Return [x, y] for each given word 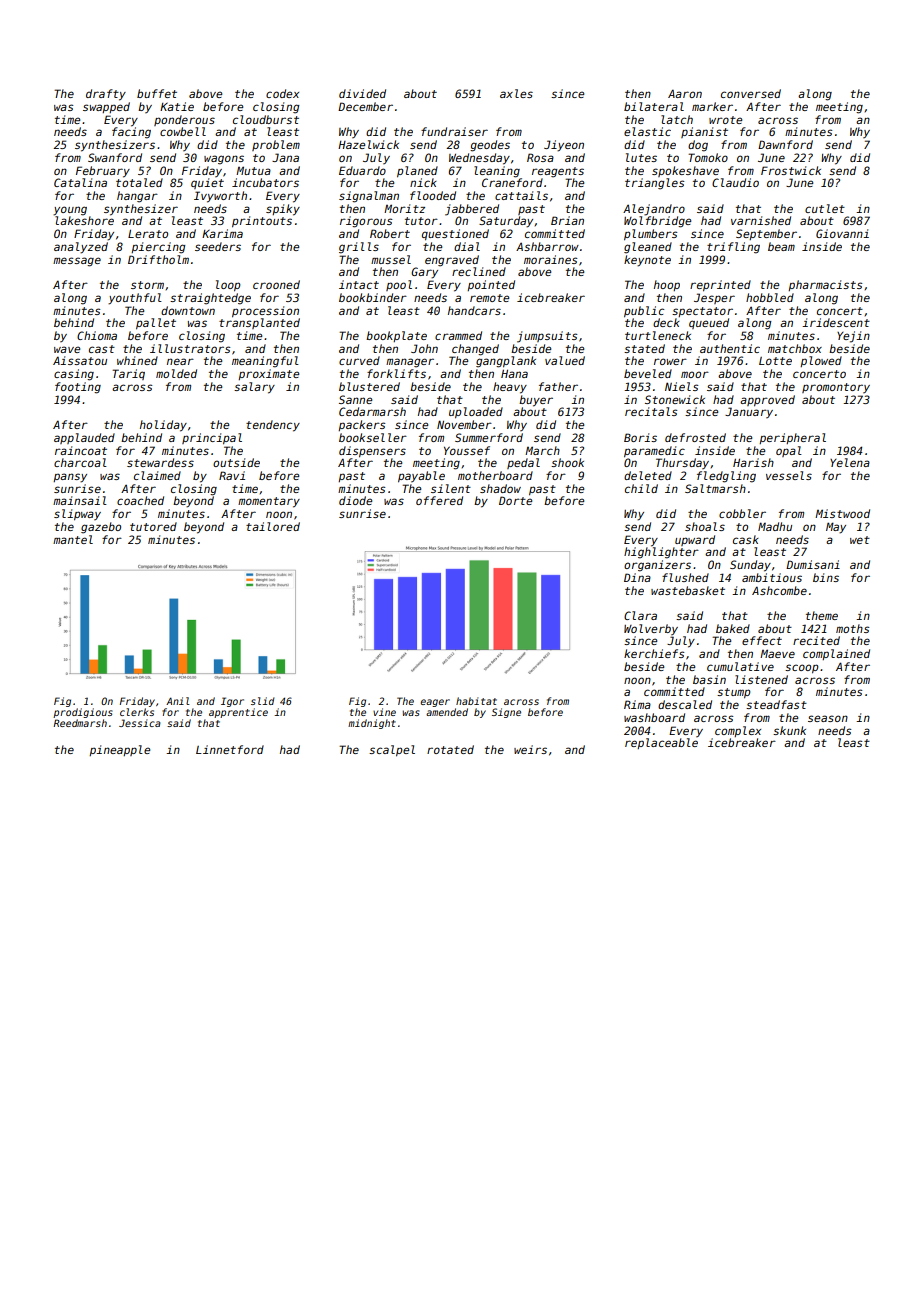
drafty [106, 95]
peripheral [792, 438]
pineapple [119, 750]
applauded [84, 438]
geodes [490, 146]
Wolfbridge [657, 222]
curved [359, 360]
